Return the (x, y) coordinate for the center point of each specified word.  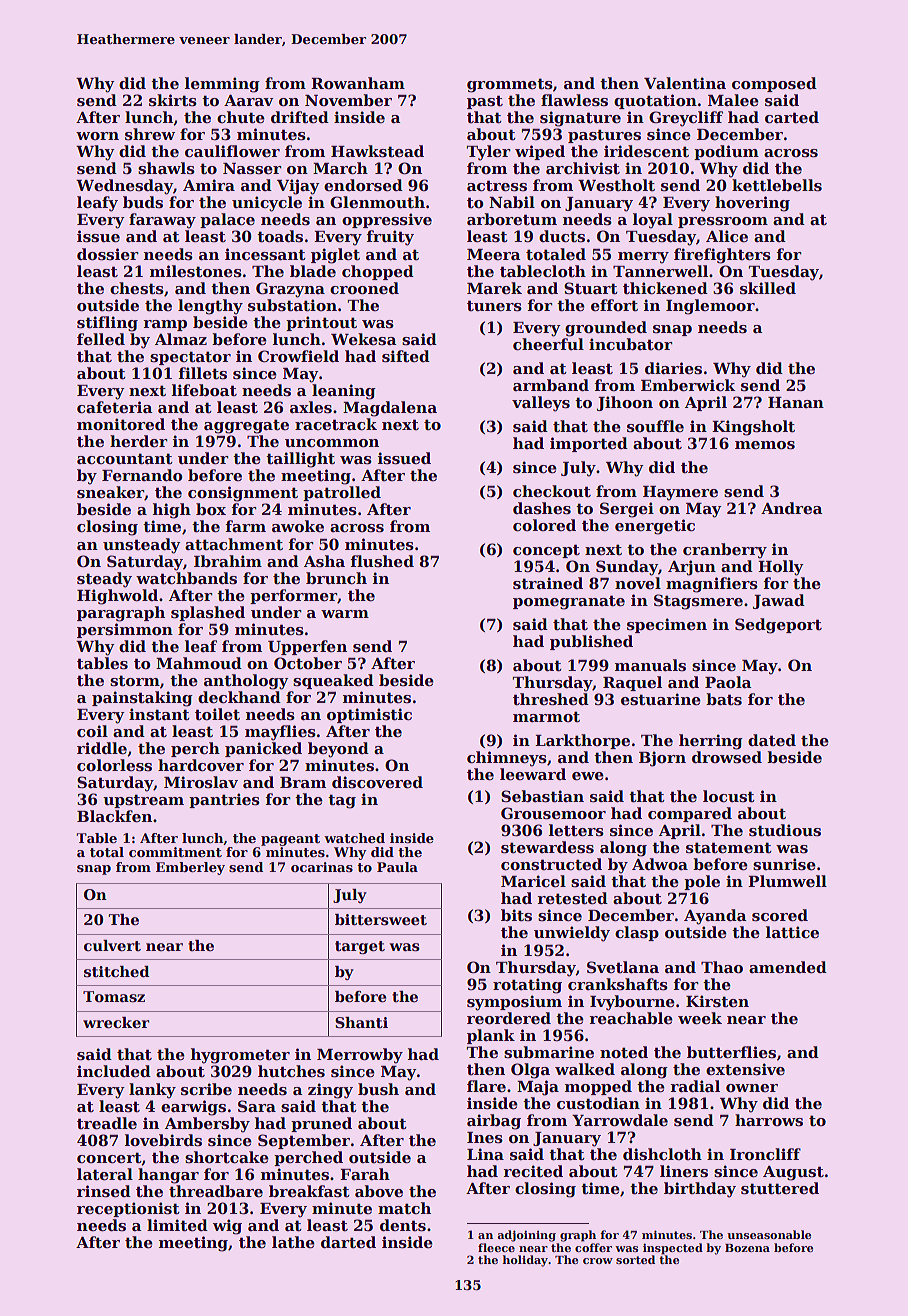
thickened (665, 288)
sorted (635, 1259)
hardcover (201, 765)
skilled (768, 288)
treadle (107, 1123)
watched (354, 838)
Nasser (252, 169)
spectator (190, 358)
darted (348, 1242)
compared (690, 814)
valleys (541, 404)
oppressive (387, 220)
